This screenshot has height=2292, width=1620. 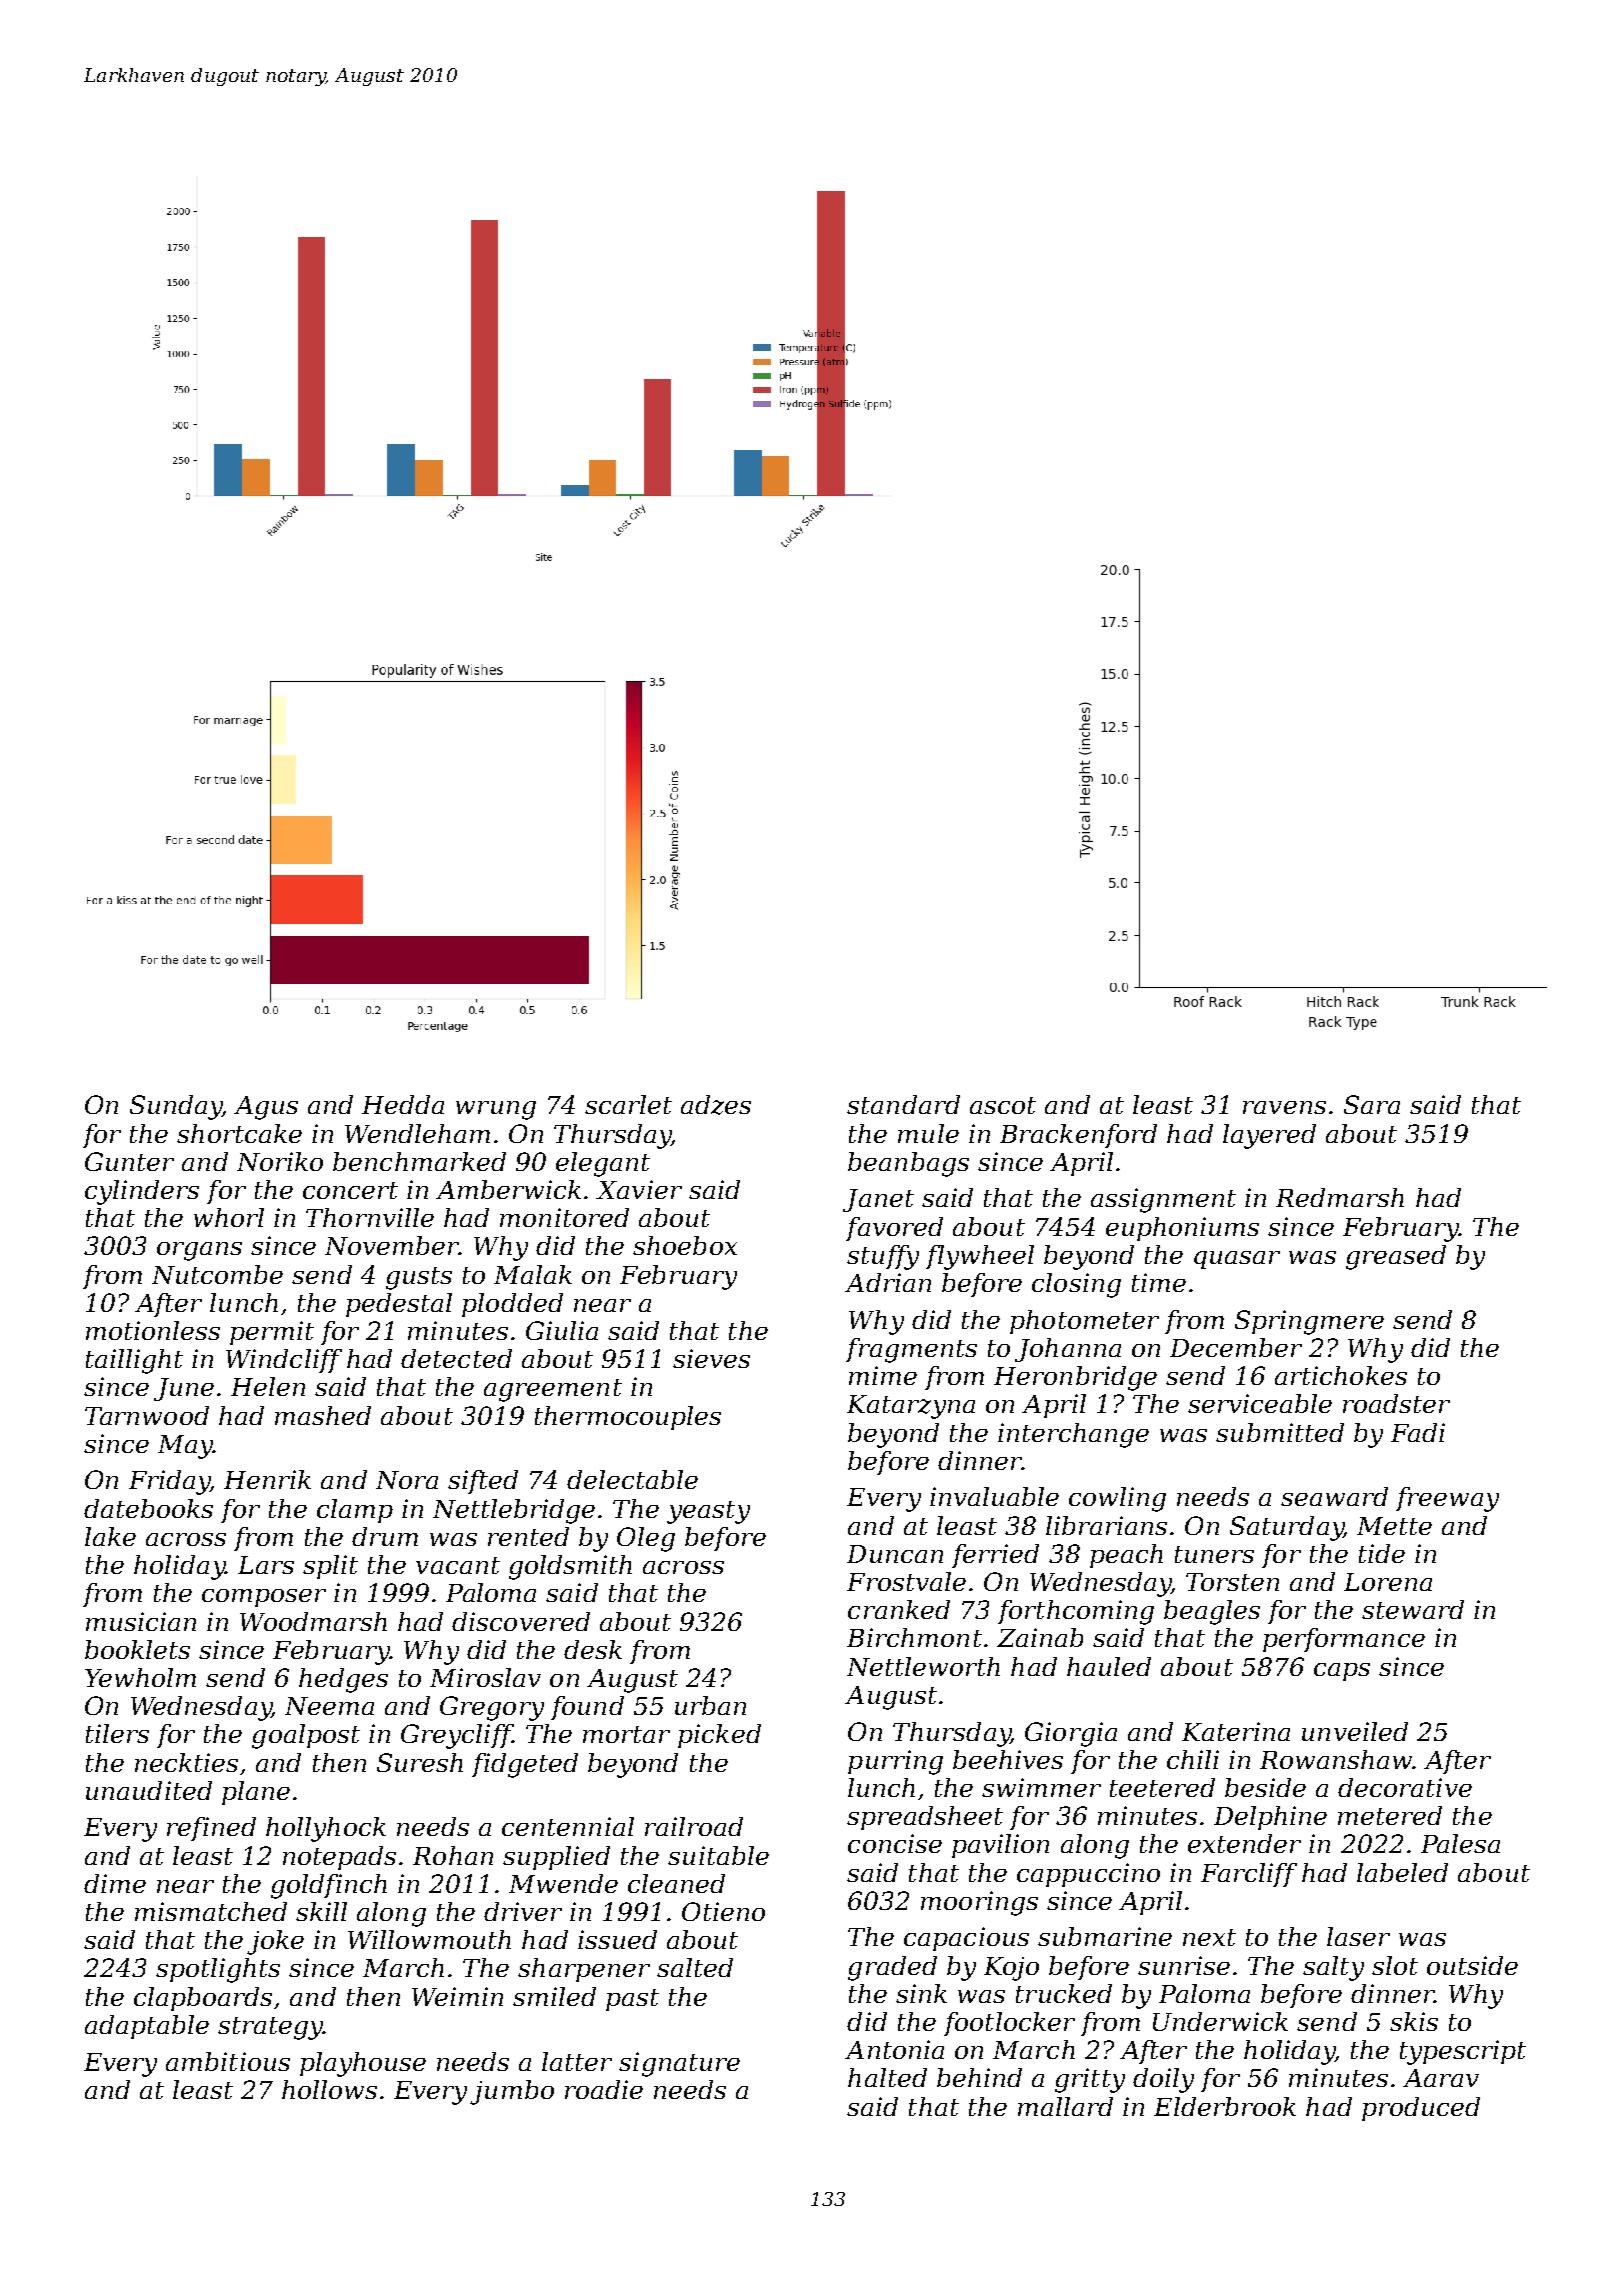 What do you see at coordinates (903, 1104) in the screenshot?
I see `standard` at bounding box center [903, 1104].
